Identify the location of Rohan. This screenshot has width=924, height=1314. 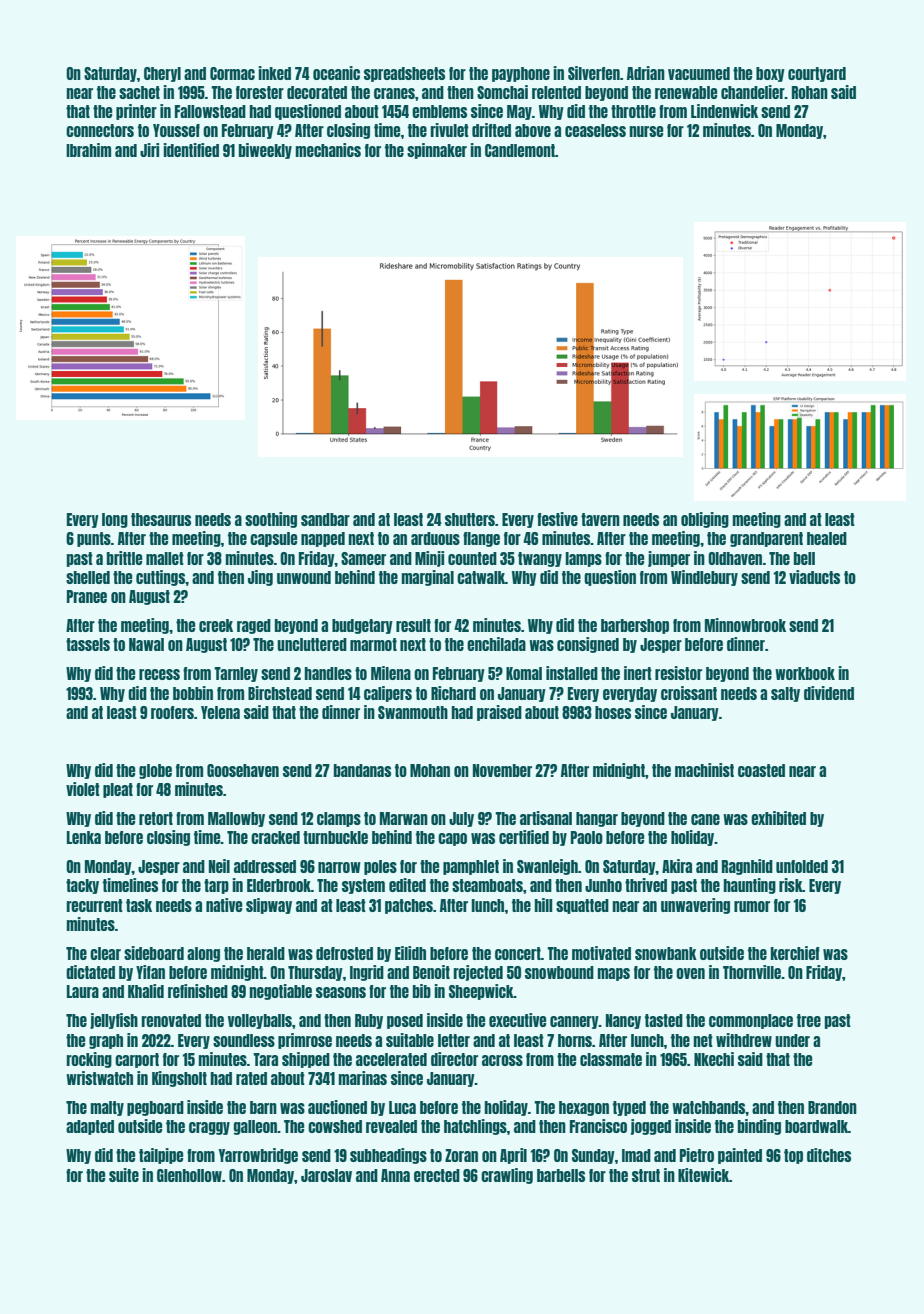
(810, 92).
